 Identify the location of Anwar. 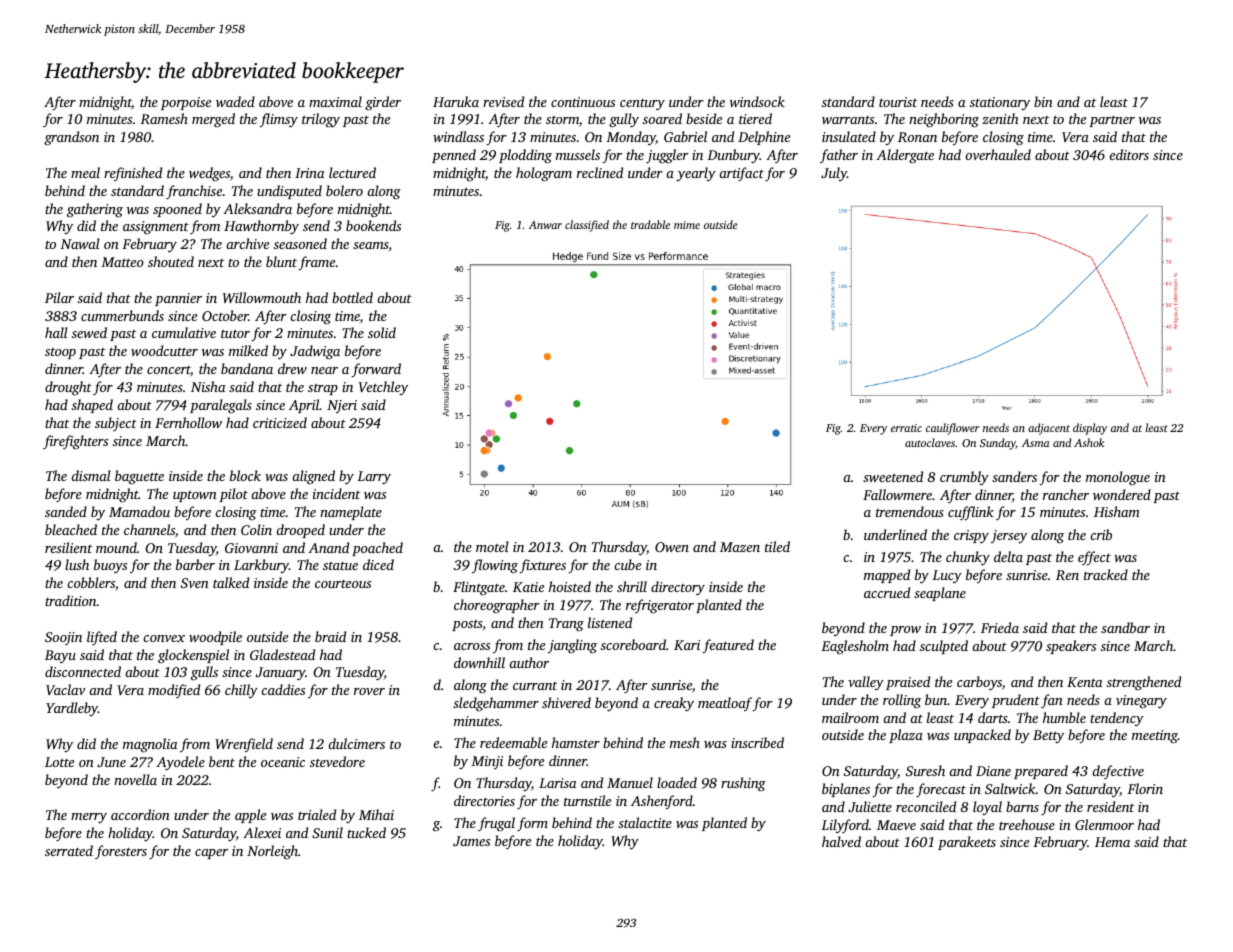
(545, 225).
